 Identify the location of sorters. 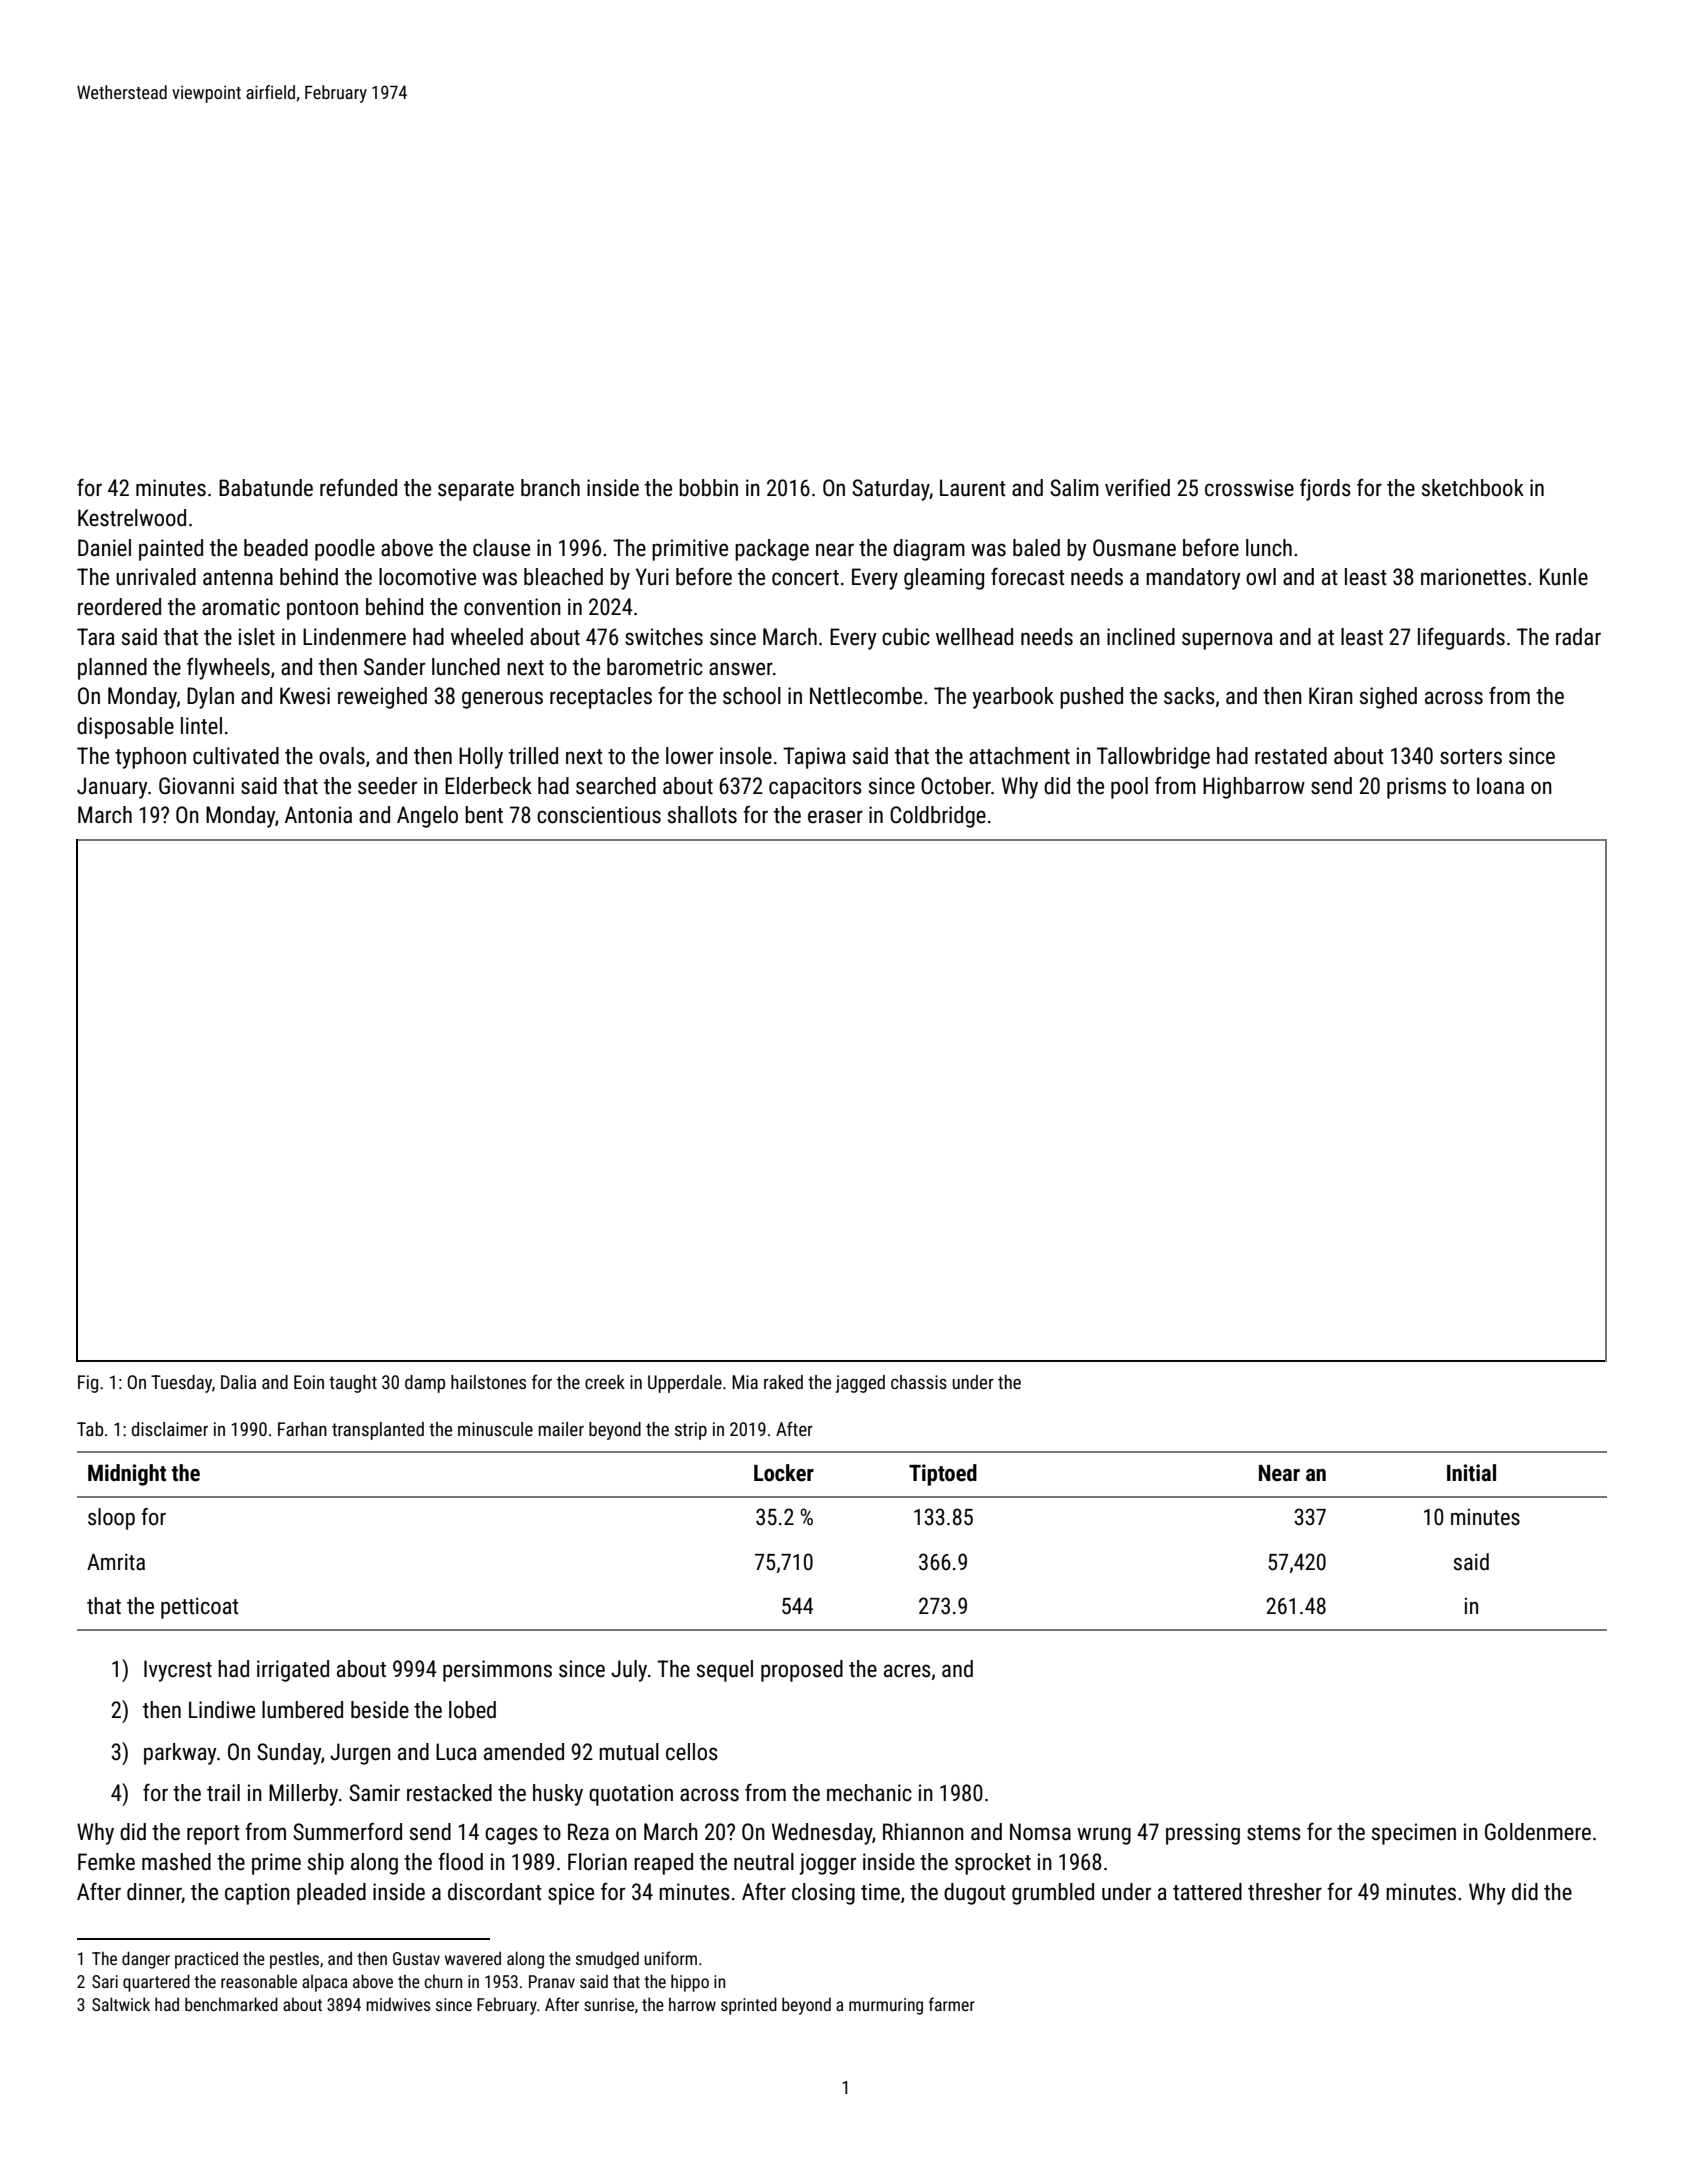
(1471, 757).
